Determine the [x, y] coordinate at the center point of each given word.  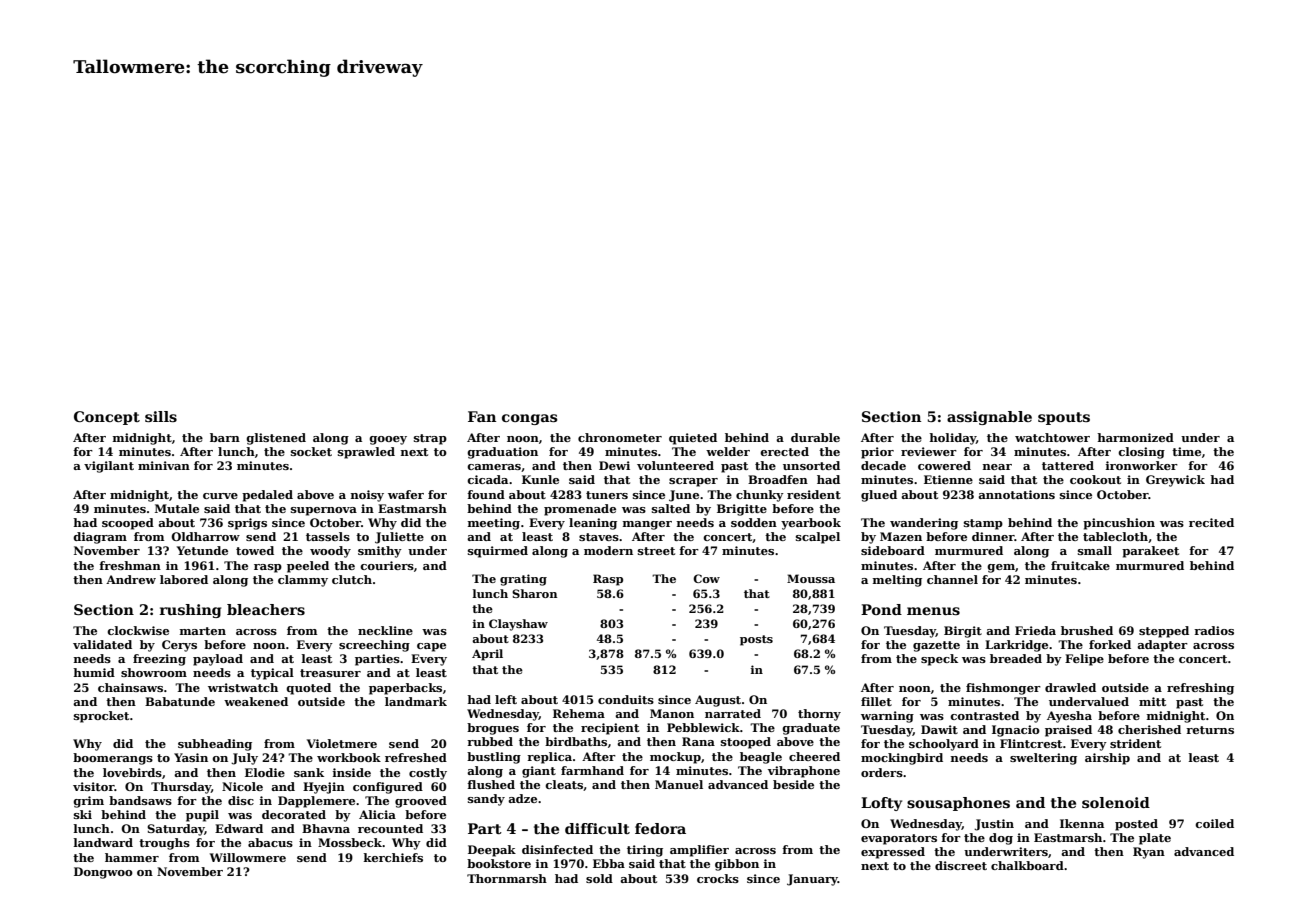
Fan [482, 416]
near [997, 467]
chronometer [620, 437]
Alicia [377, 814]
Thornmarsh [507, 878]
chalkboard [1027, 865]
